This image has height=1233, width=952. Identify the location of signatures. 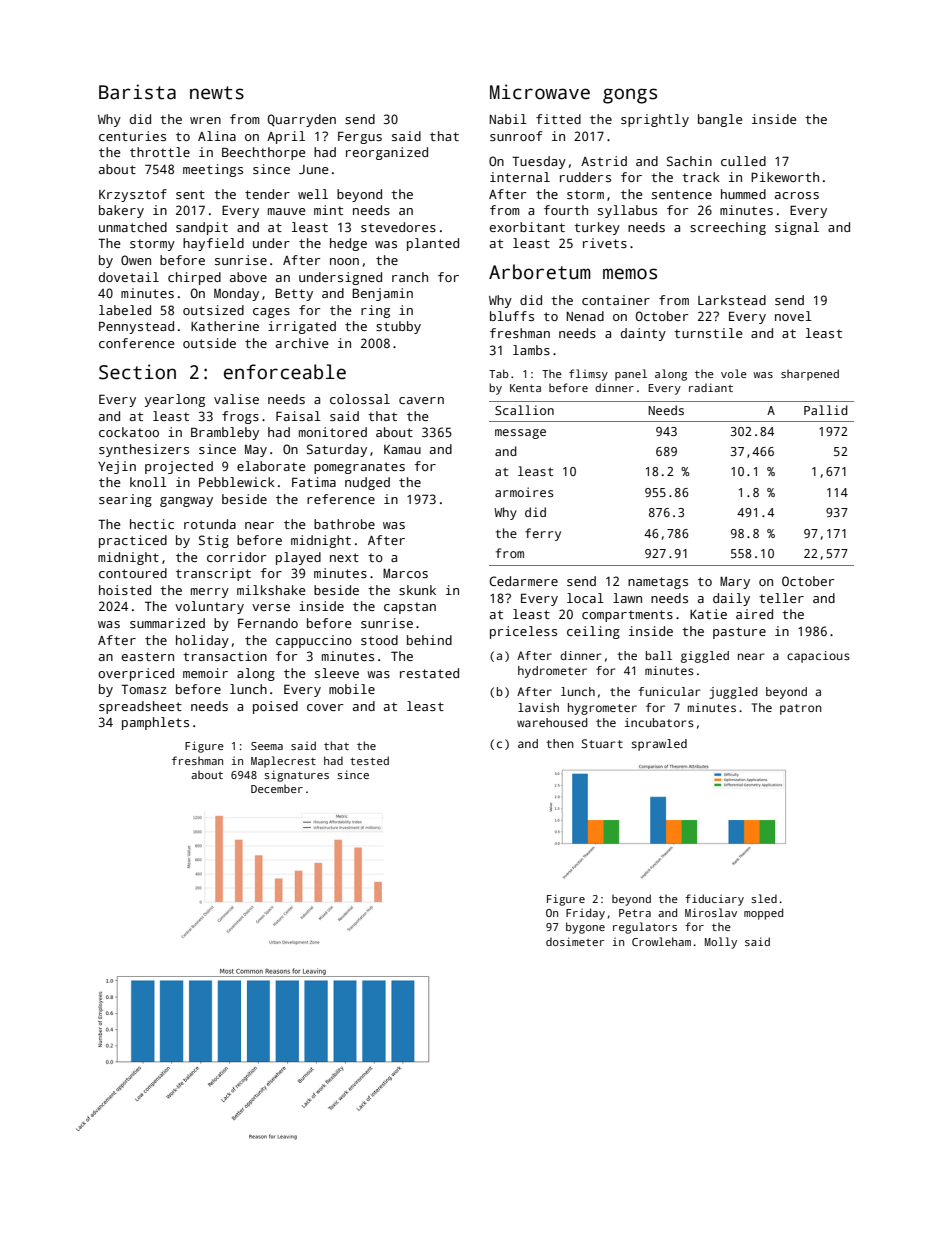
(296, 776).
